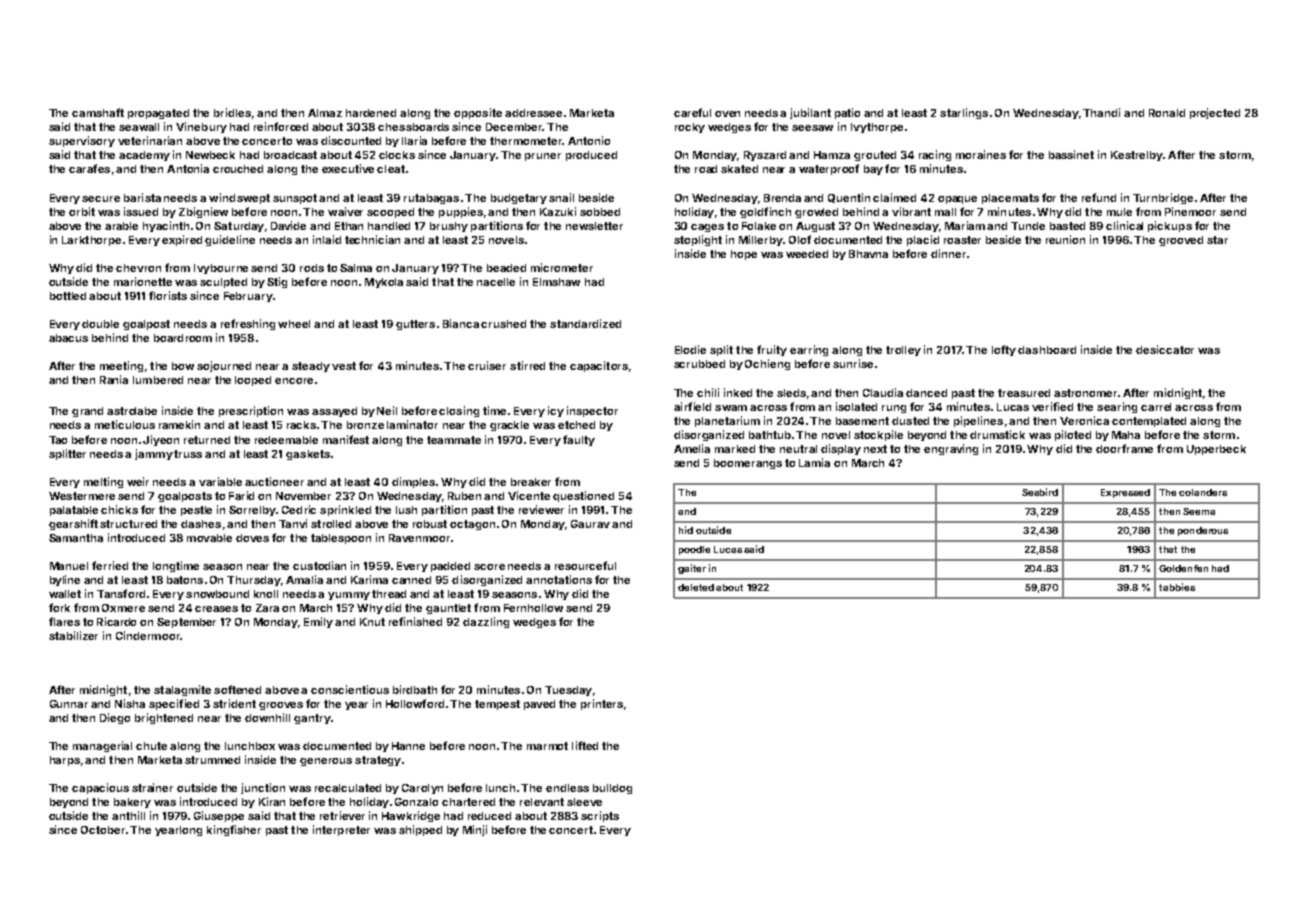  What do you see at coordinates (234, 830) in the screenshot?
I see `kingfisher` at bounding box center [234, 830].
